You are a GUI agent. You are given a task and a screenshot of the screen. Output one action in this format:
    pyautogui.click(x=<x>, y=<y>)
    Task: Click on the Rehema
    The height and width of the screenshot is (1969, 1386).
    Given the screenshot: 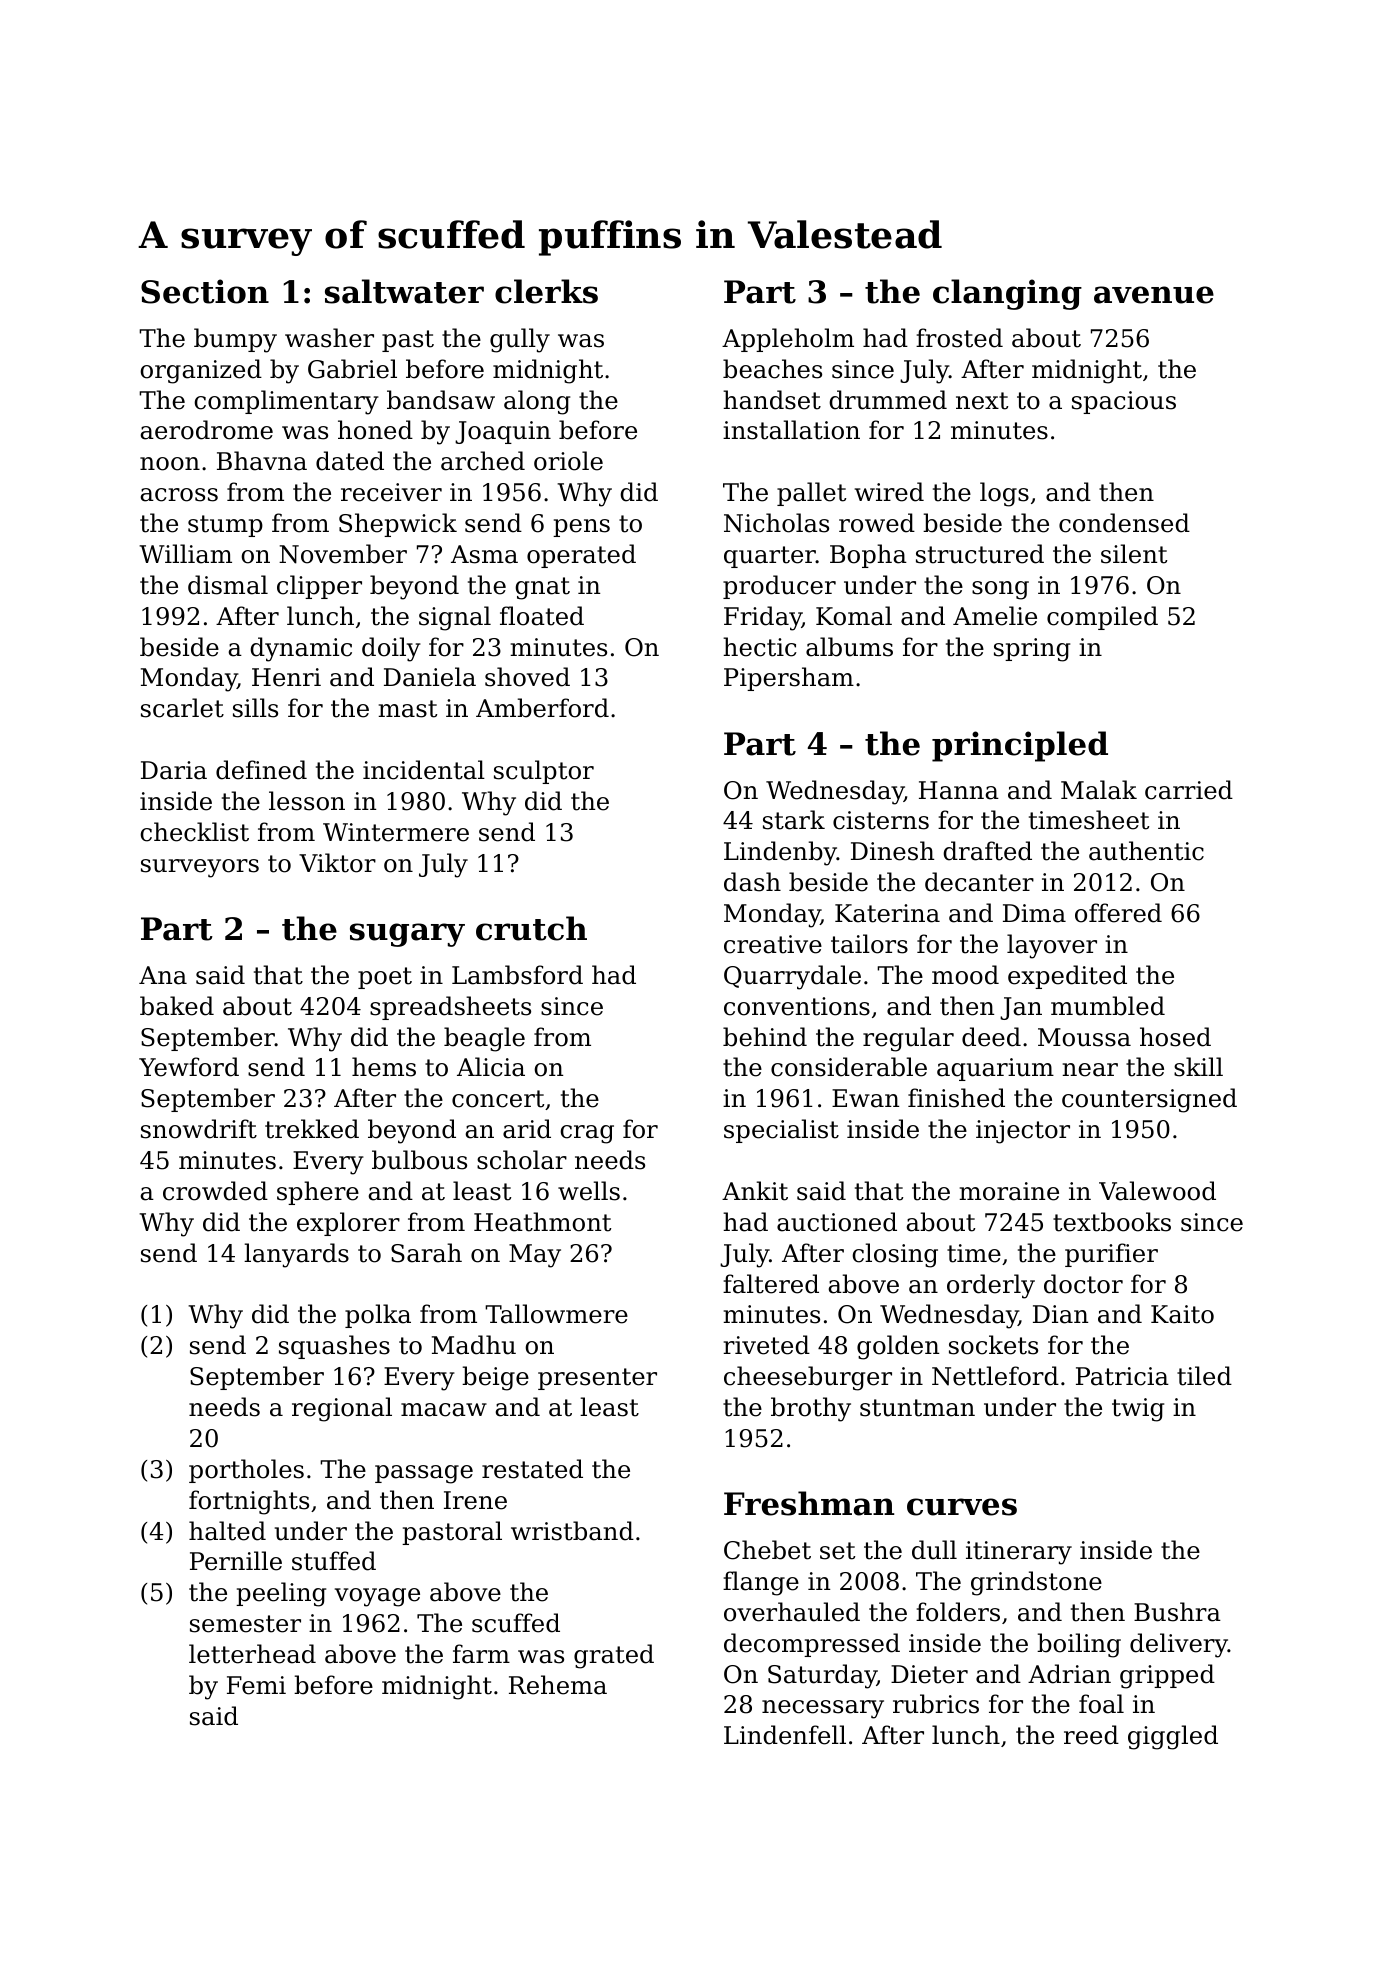 What is the action you would take?
    pyautogui.click(x=558, y=1685)
